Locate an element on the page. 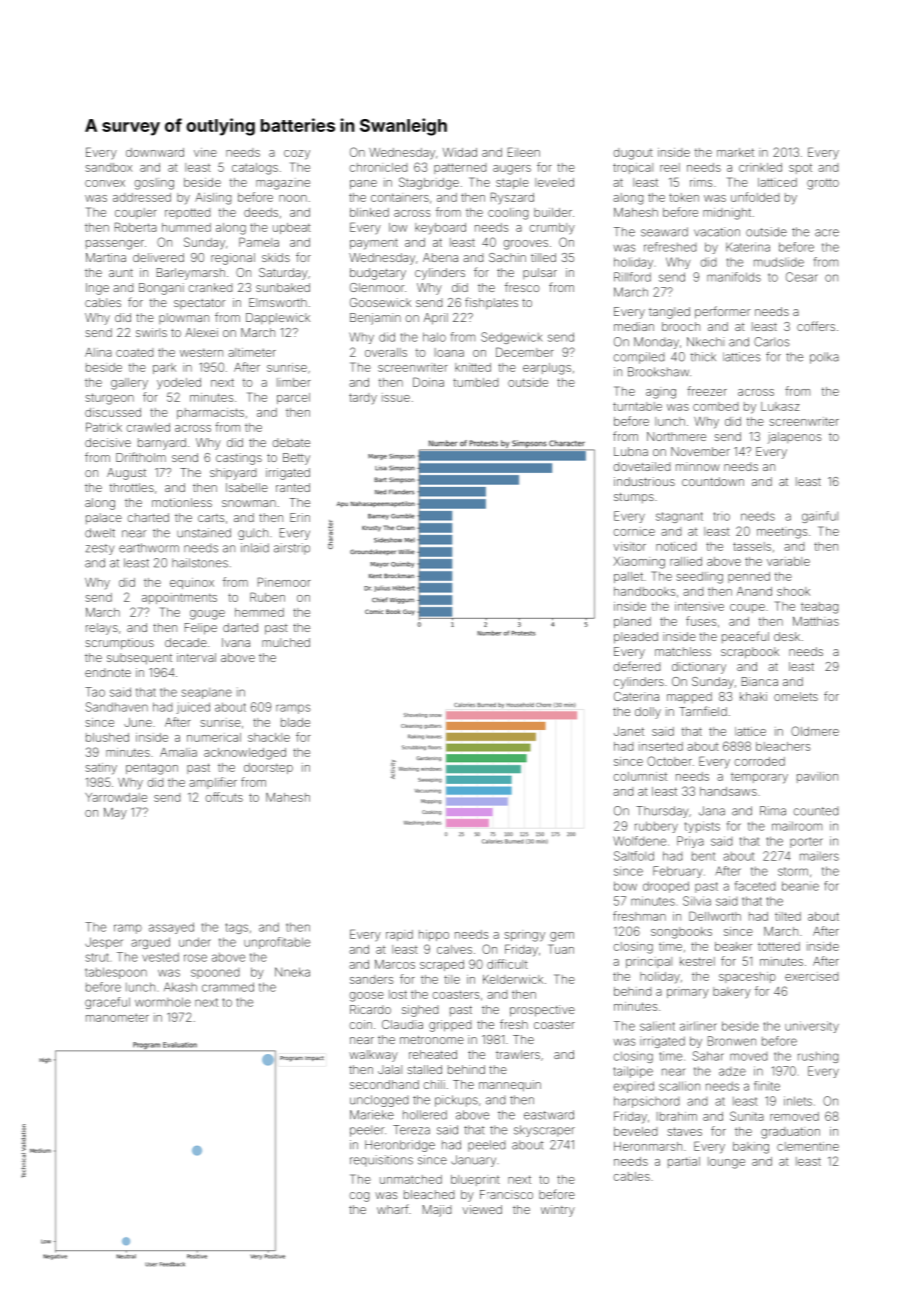 The width and height of the image is (924, 1308). cog is located at coordinates (359, 1197).
